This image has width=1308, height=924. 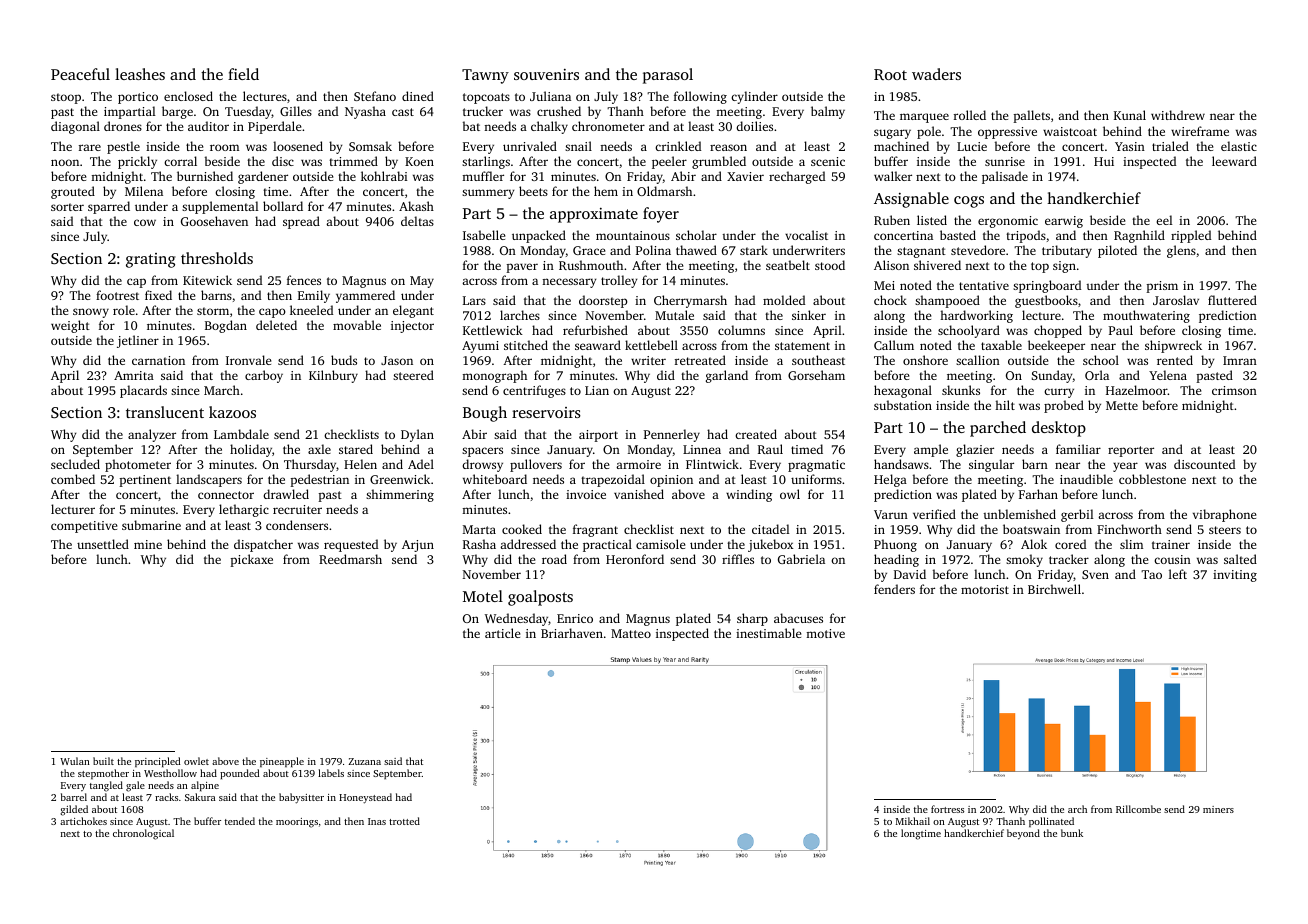 I want to click on whiteboard, so click(x=495, y=479).
